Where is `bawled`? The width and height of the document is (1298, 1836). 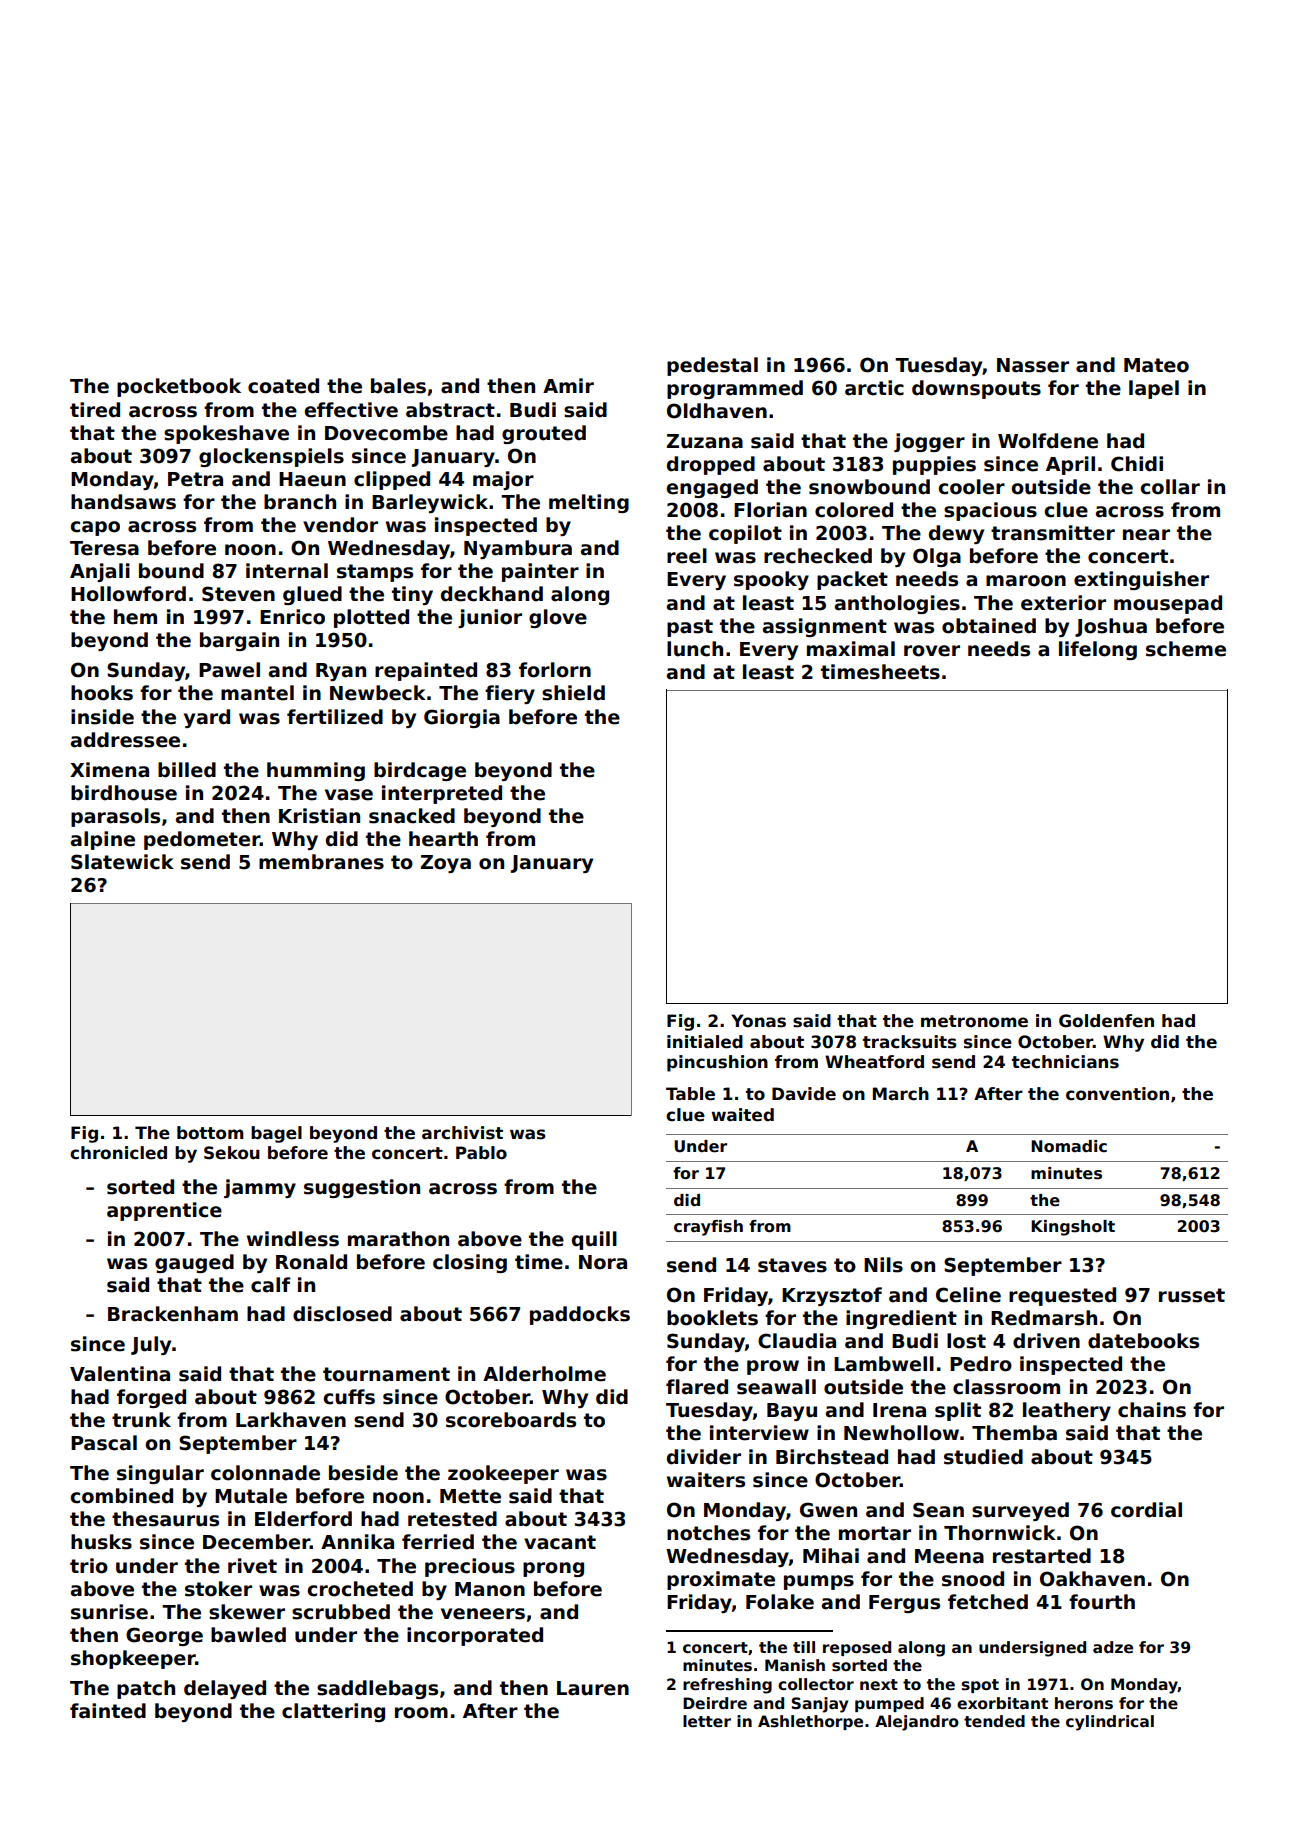 bawled is located at coordinates (248, 1635).
